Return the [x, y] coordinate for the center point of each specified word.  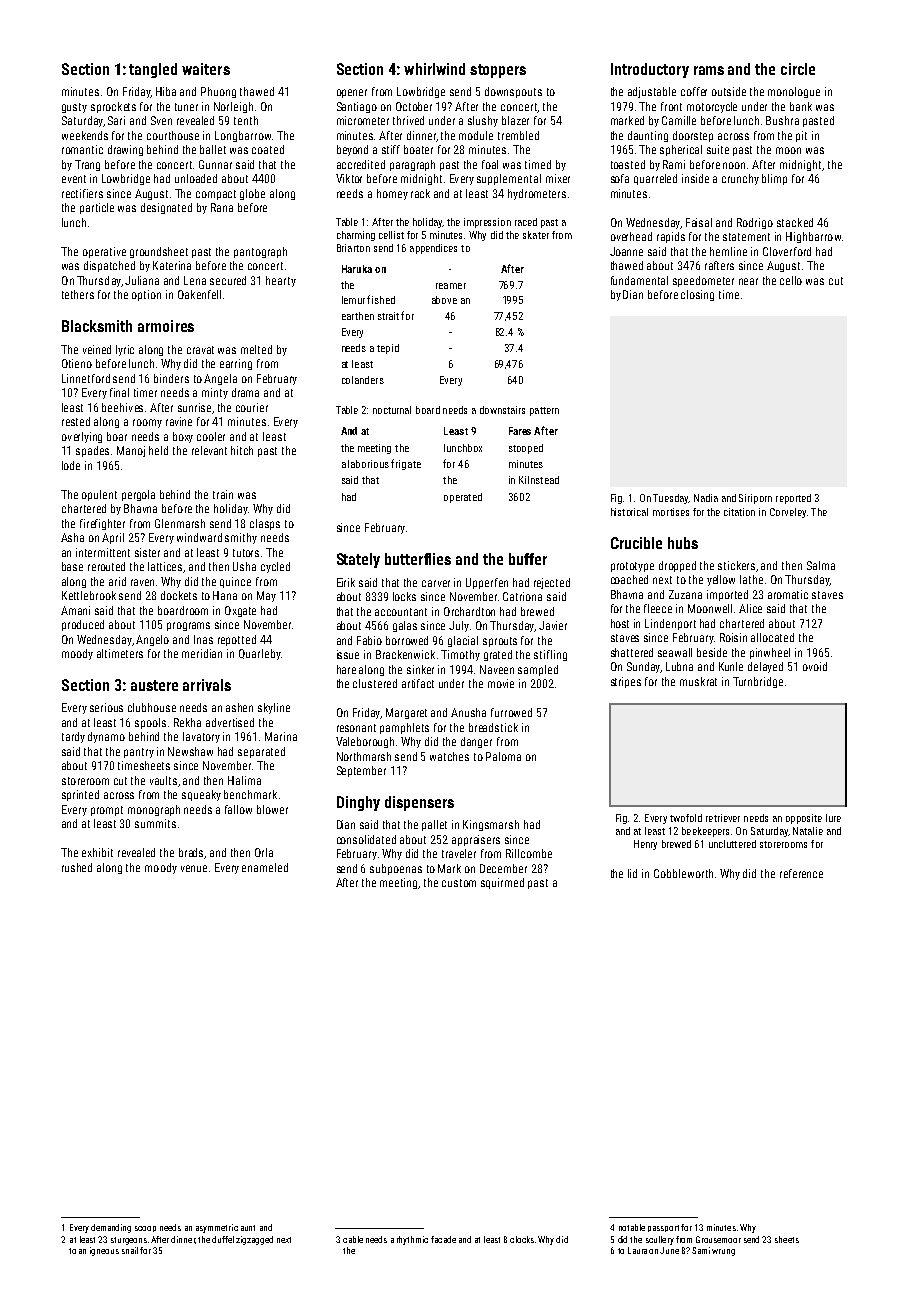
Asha [72, 537]
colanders [363, 380]
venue [194, 868]
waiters [206, 69]
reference [801, 873]
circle [798, 69]
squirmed [502, 883]
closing [697, 295]
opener [352, 93]
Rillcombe [529, 853]
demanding [111, 1228]
